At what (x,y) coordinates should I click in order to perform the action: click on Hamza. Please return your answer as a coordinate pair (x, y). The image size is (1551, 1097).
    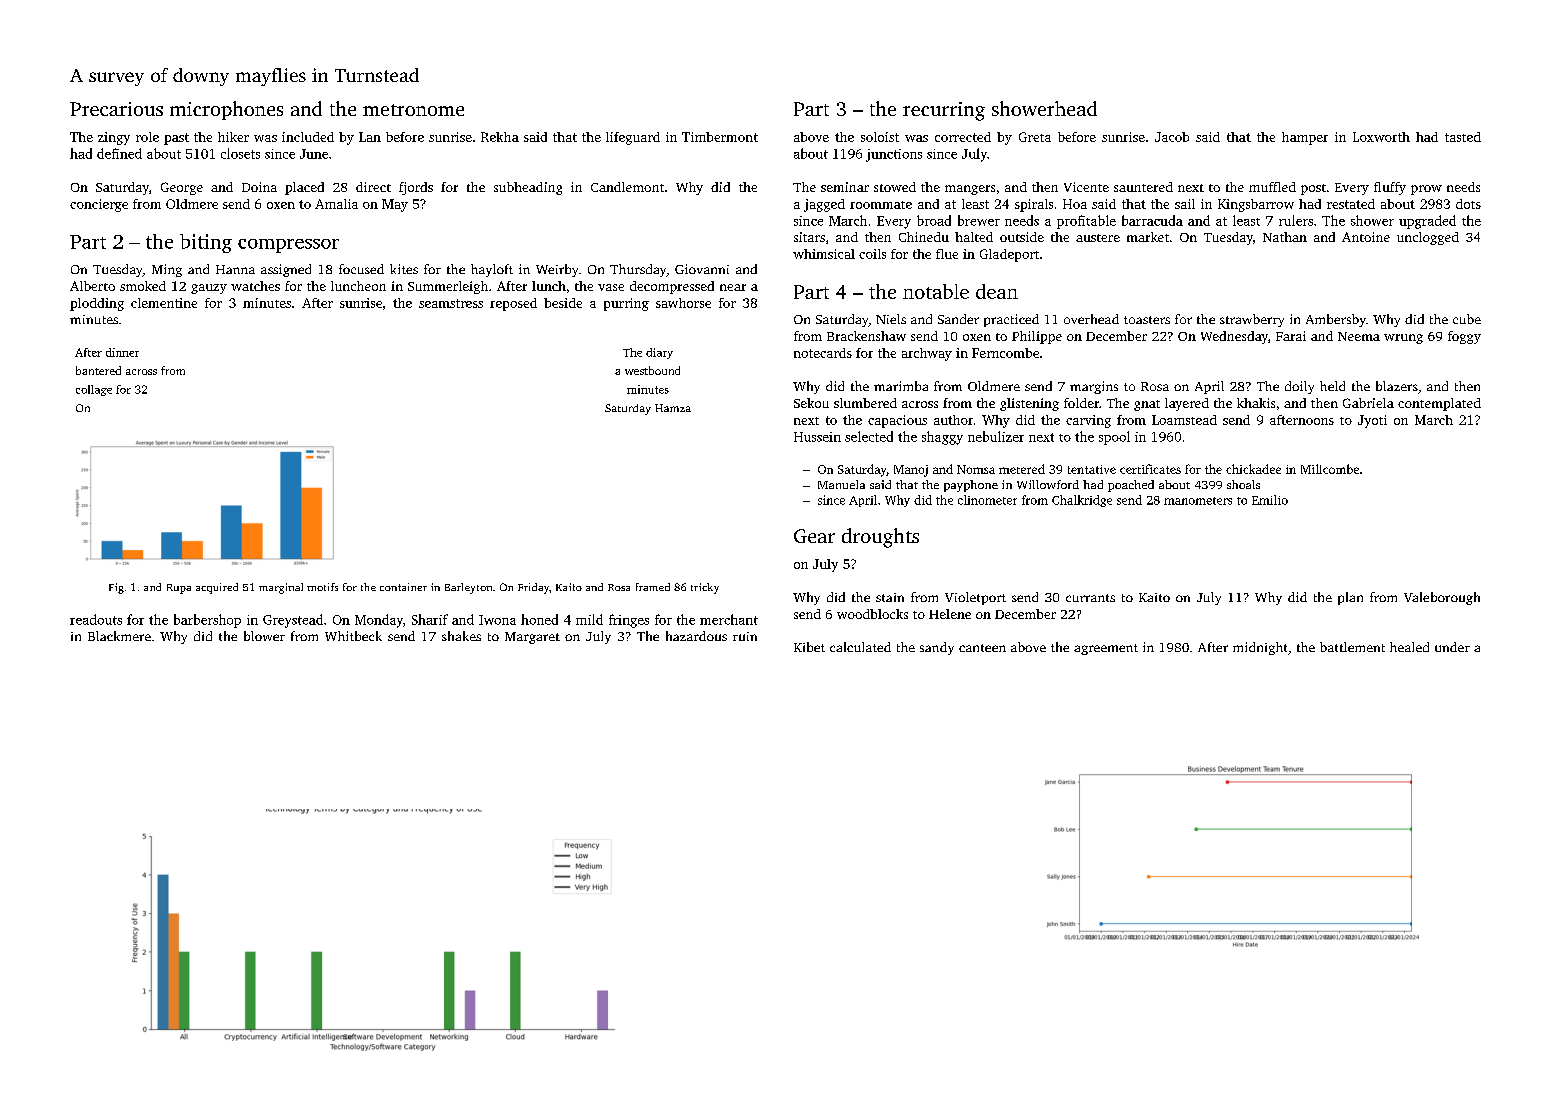
    Looking at the image, I should click on (673, 408).
